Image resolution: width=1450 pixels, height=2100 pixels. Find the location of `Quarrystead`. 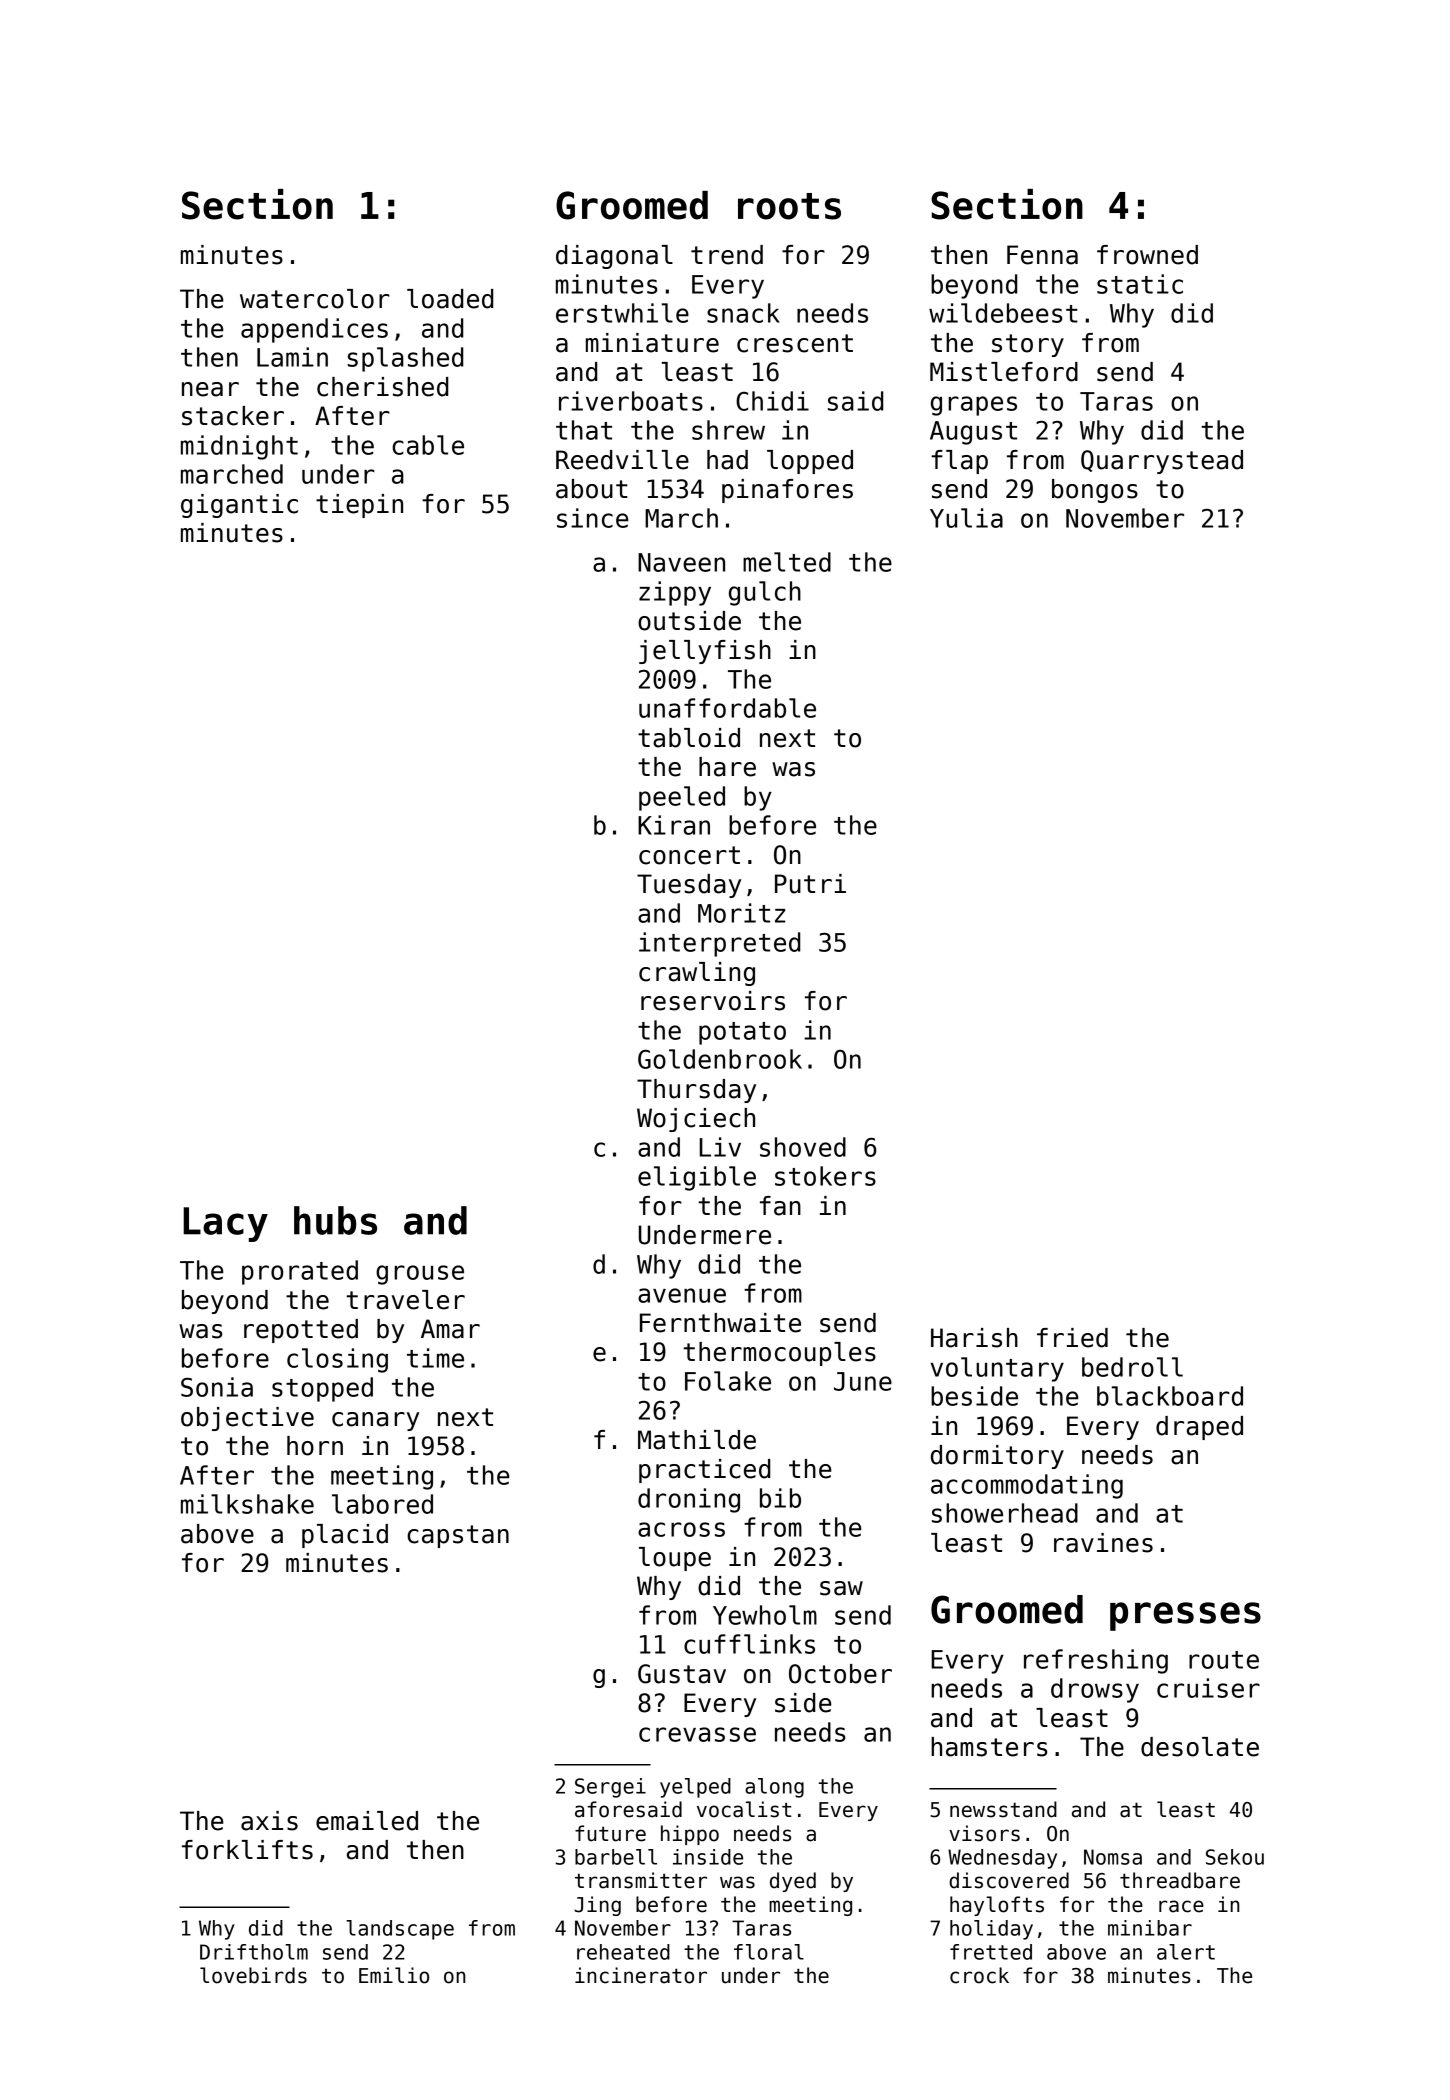

Quarrystead is located at coordinates (1162, 462).
